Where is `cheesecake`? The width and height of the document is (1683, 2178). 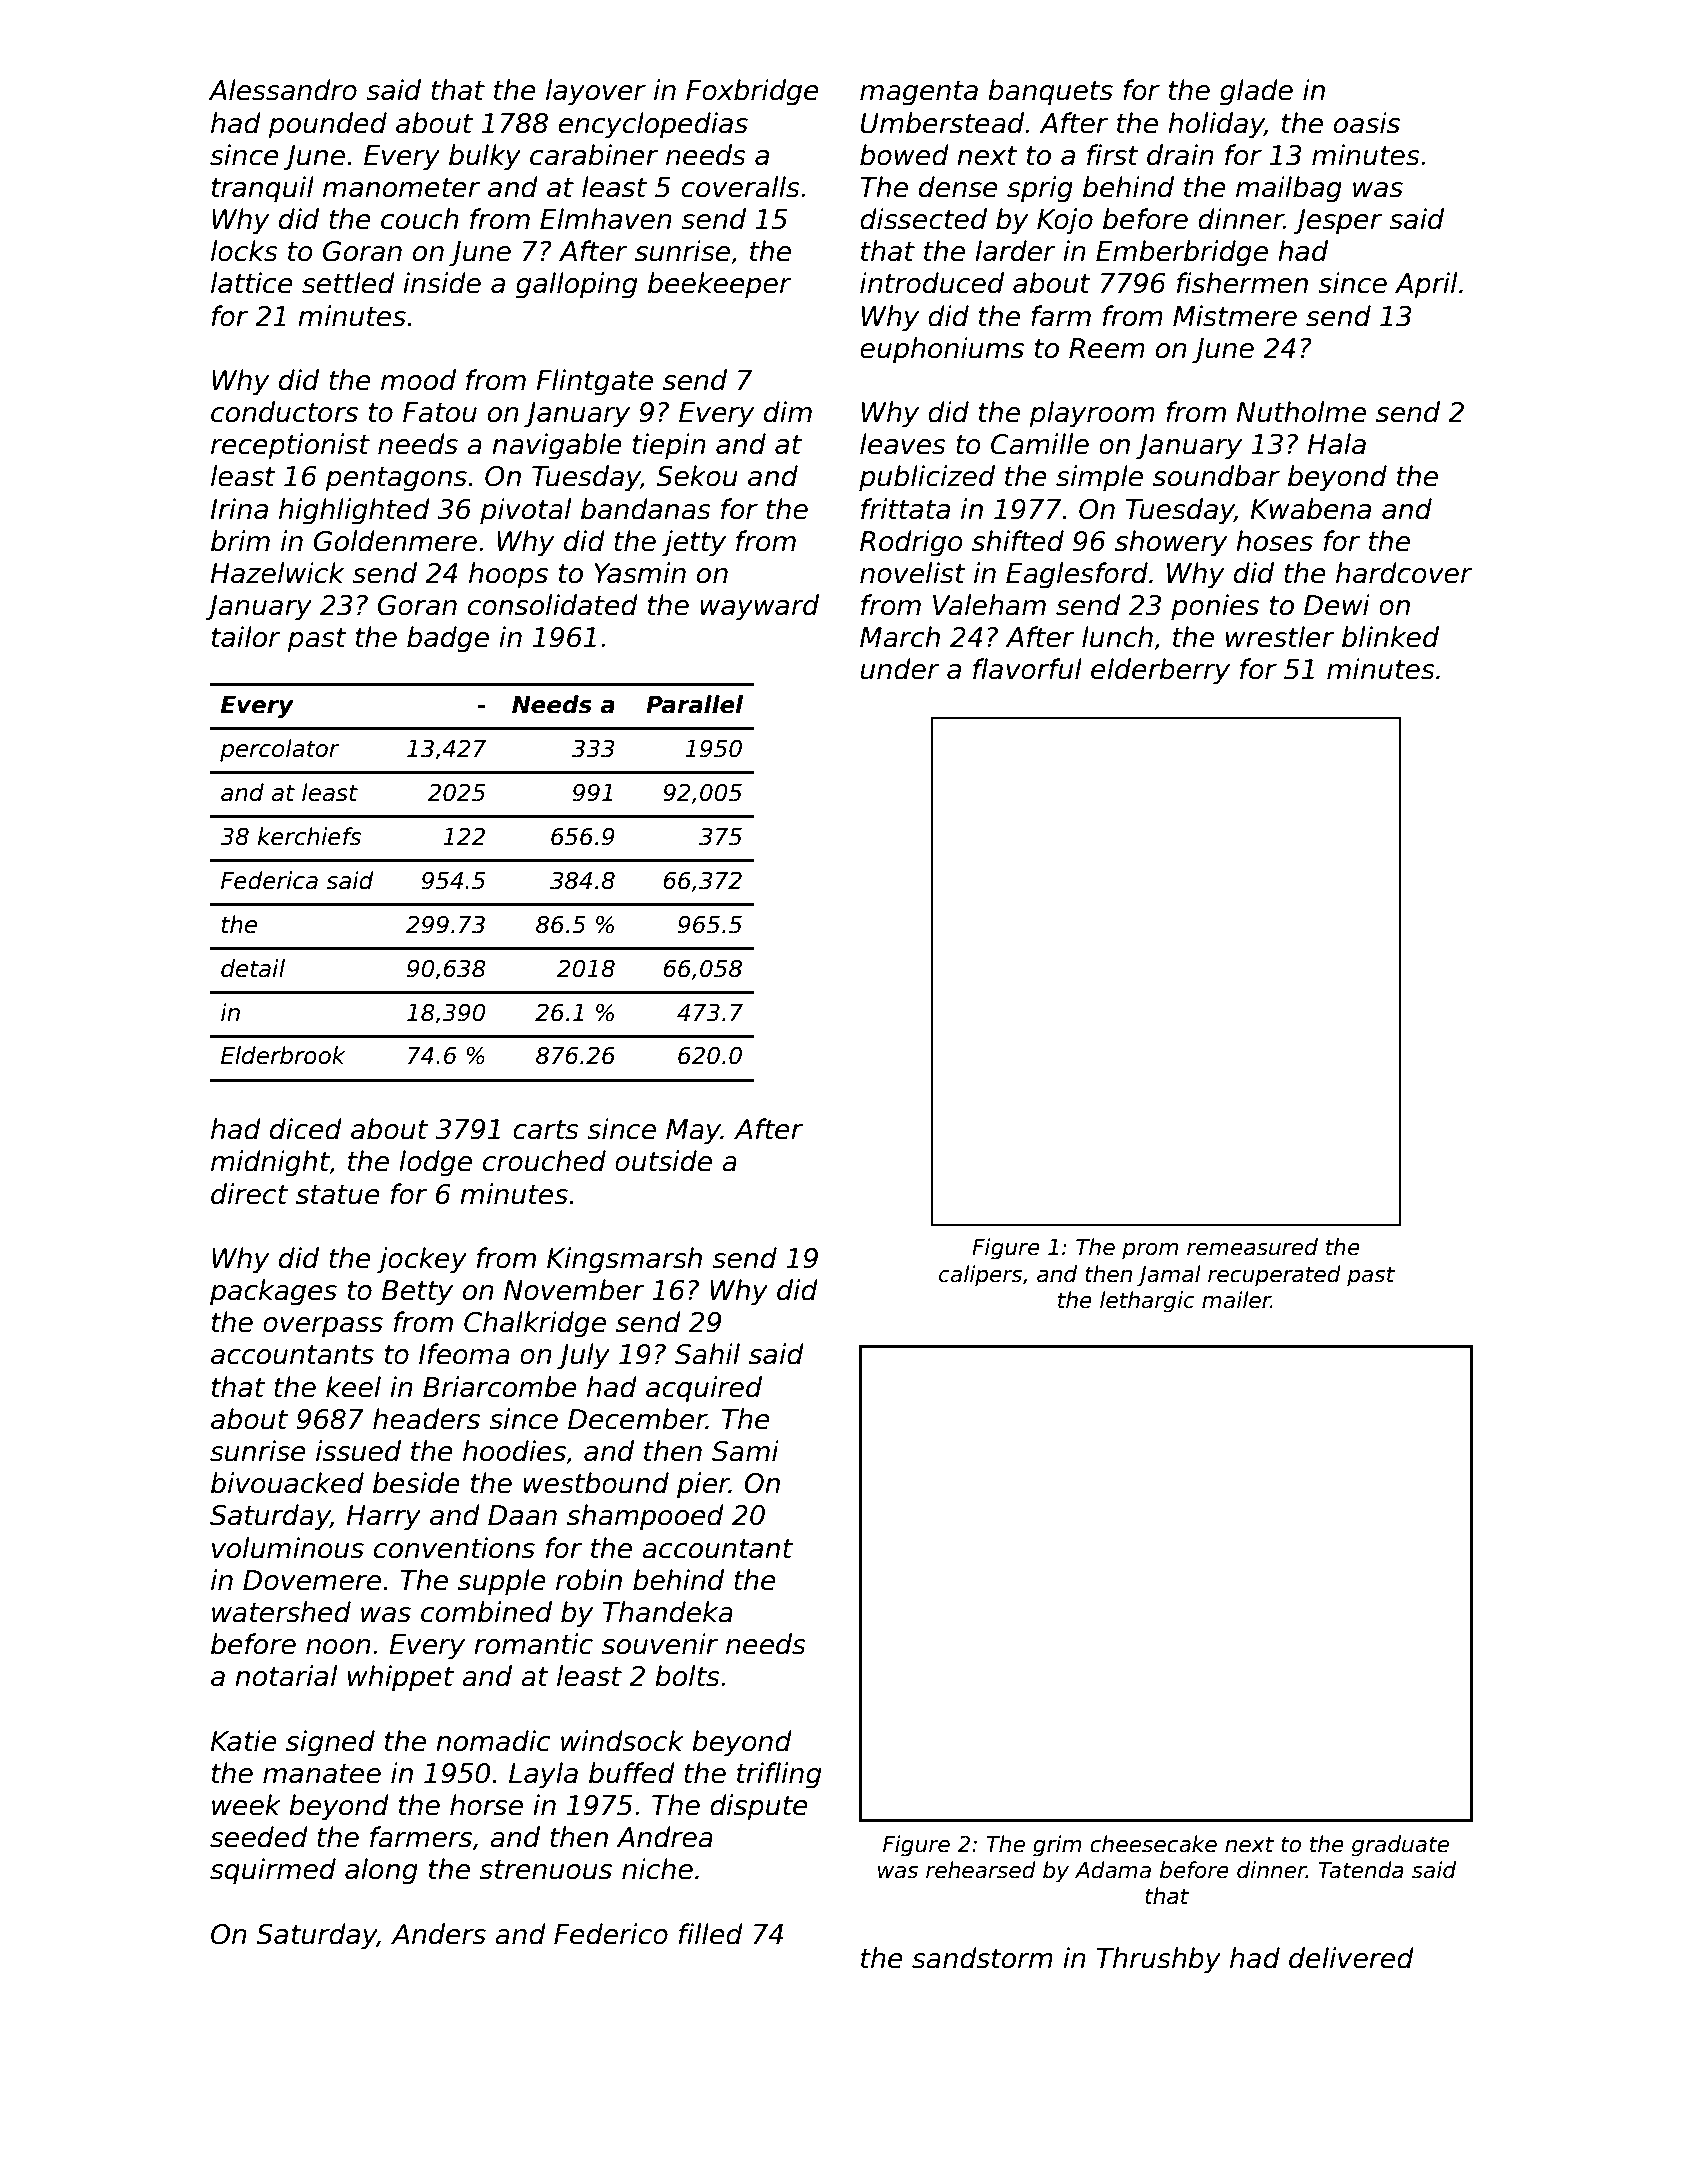
cheesecake is located at coordinates (1153, 1844).
